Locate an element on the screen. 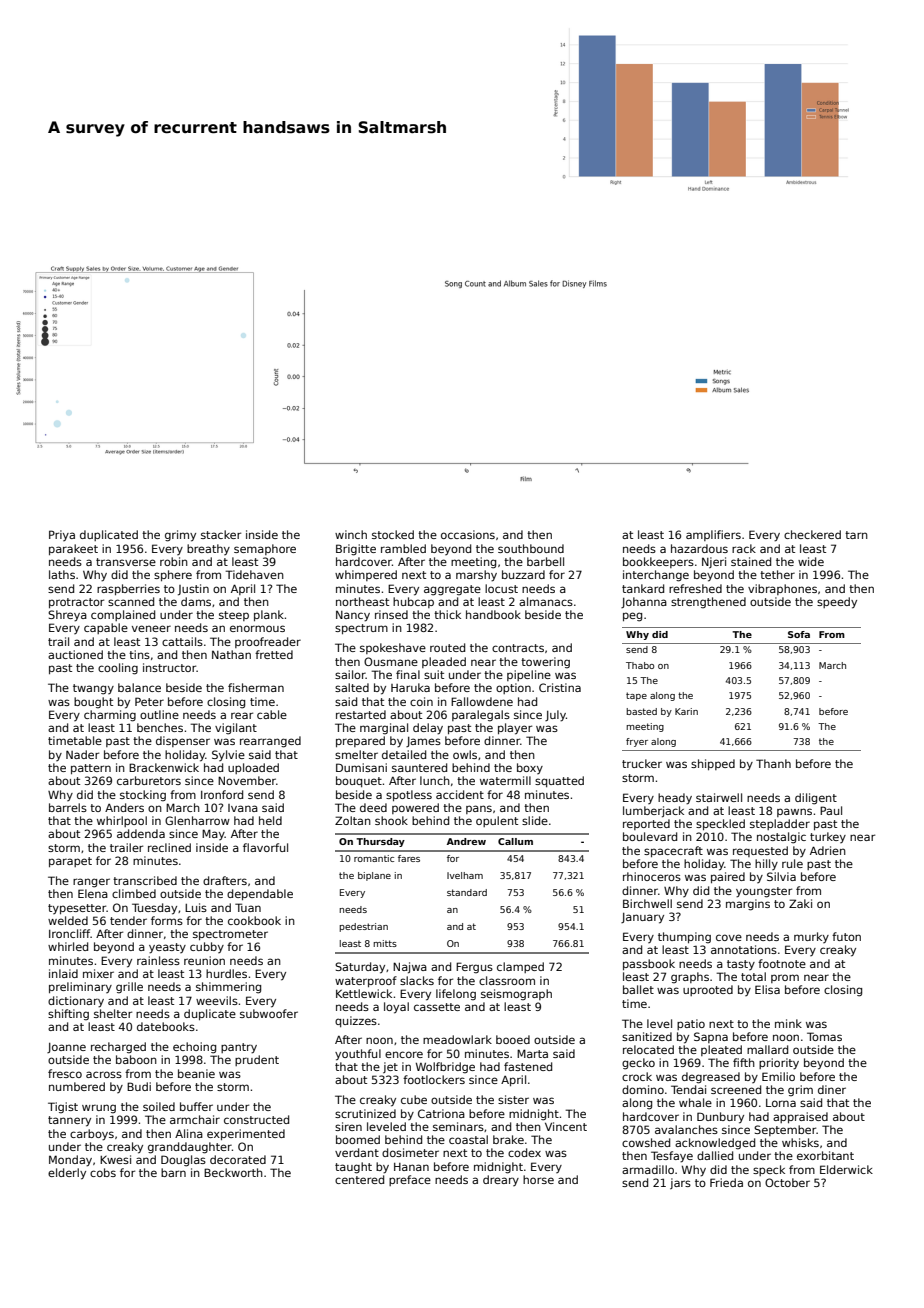  shipped is located at coordinates (713, 764).
